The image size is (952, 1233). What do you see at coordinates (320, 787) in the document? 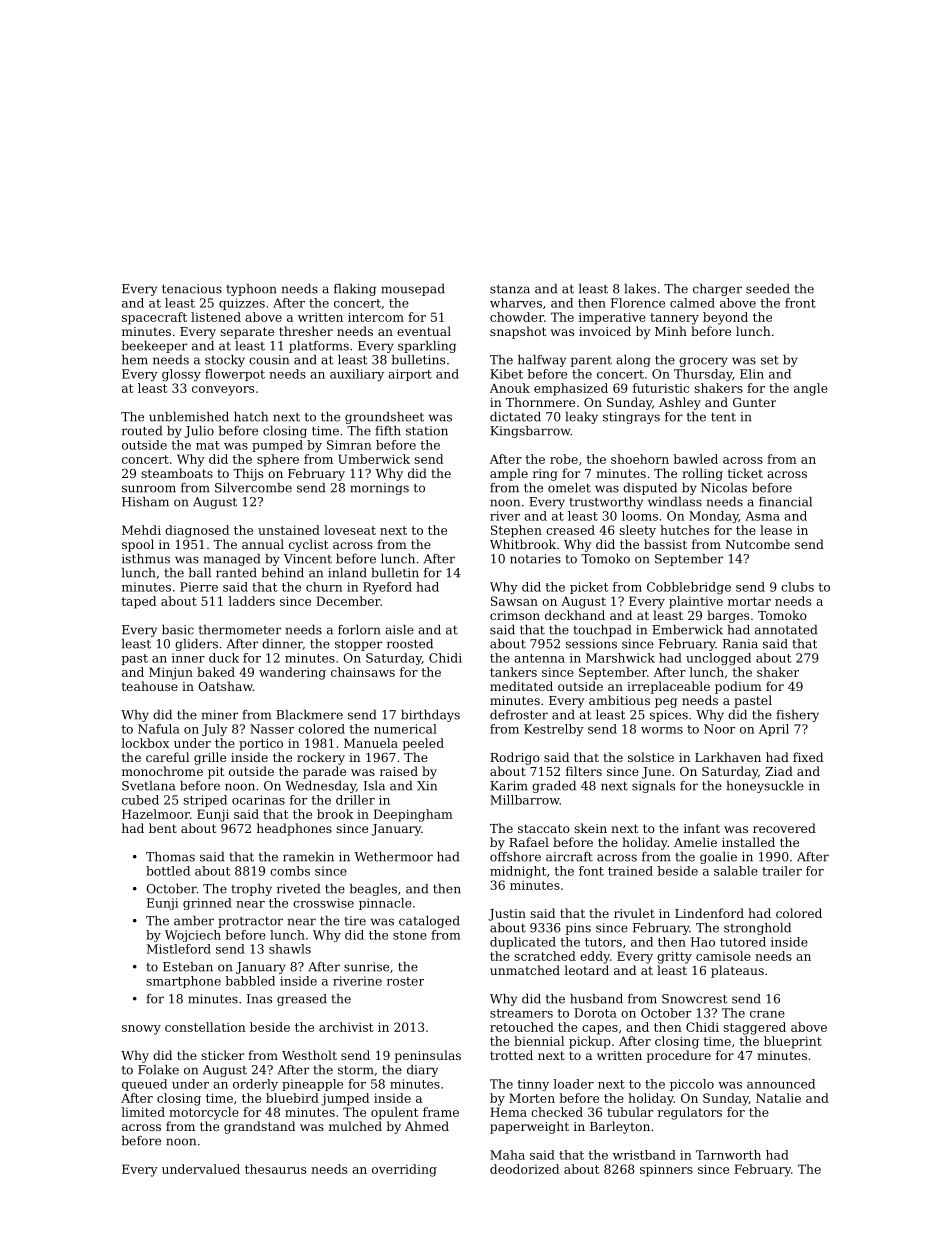
I see `Wednesday` at bounding box center [320, 787].
